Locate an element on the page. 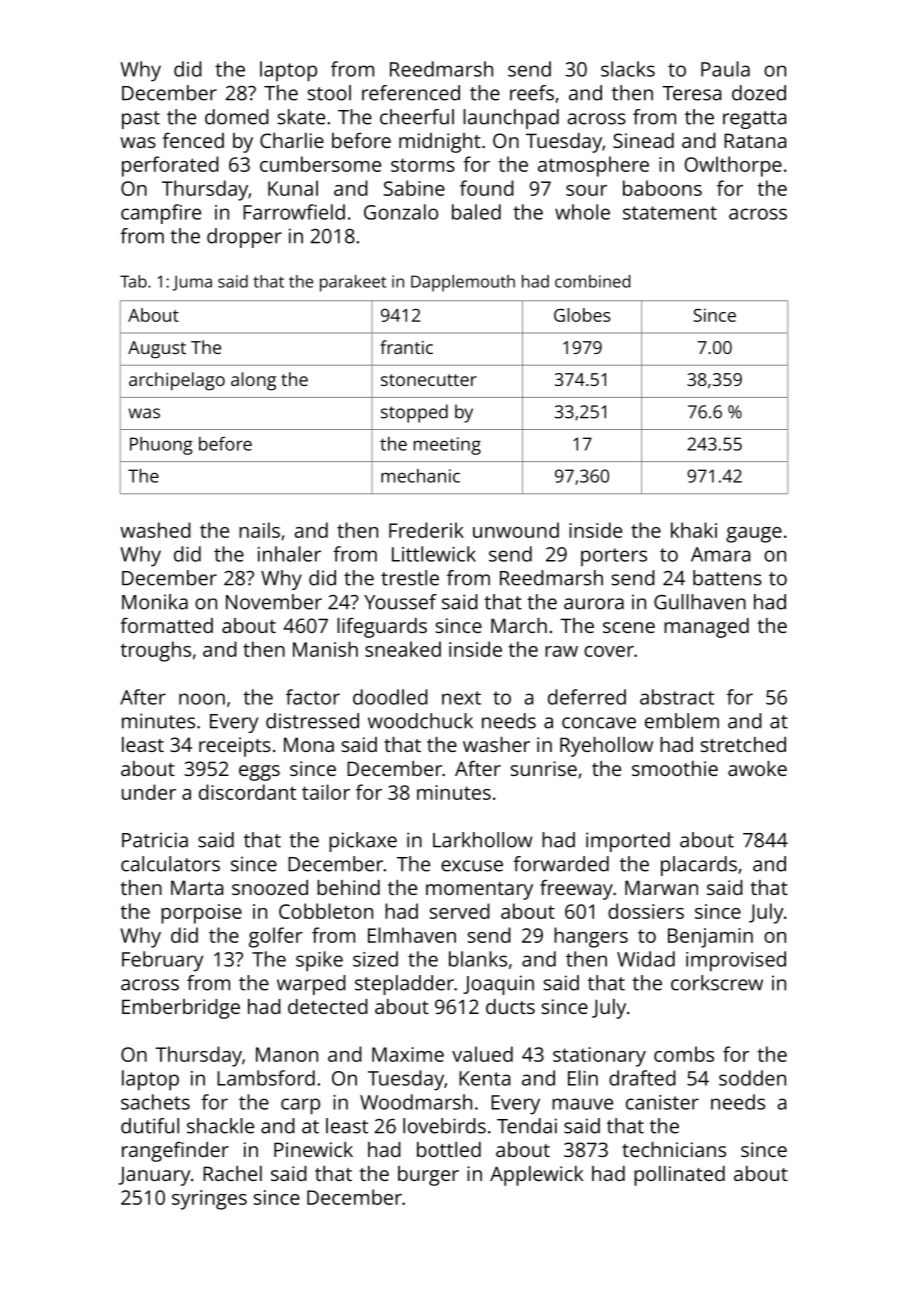  nails is located at coordinates (259, 530).
